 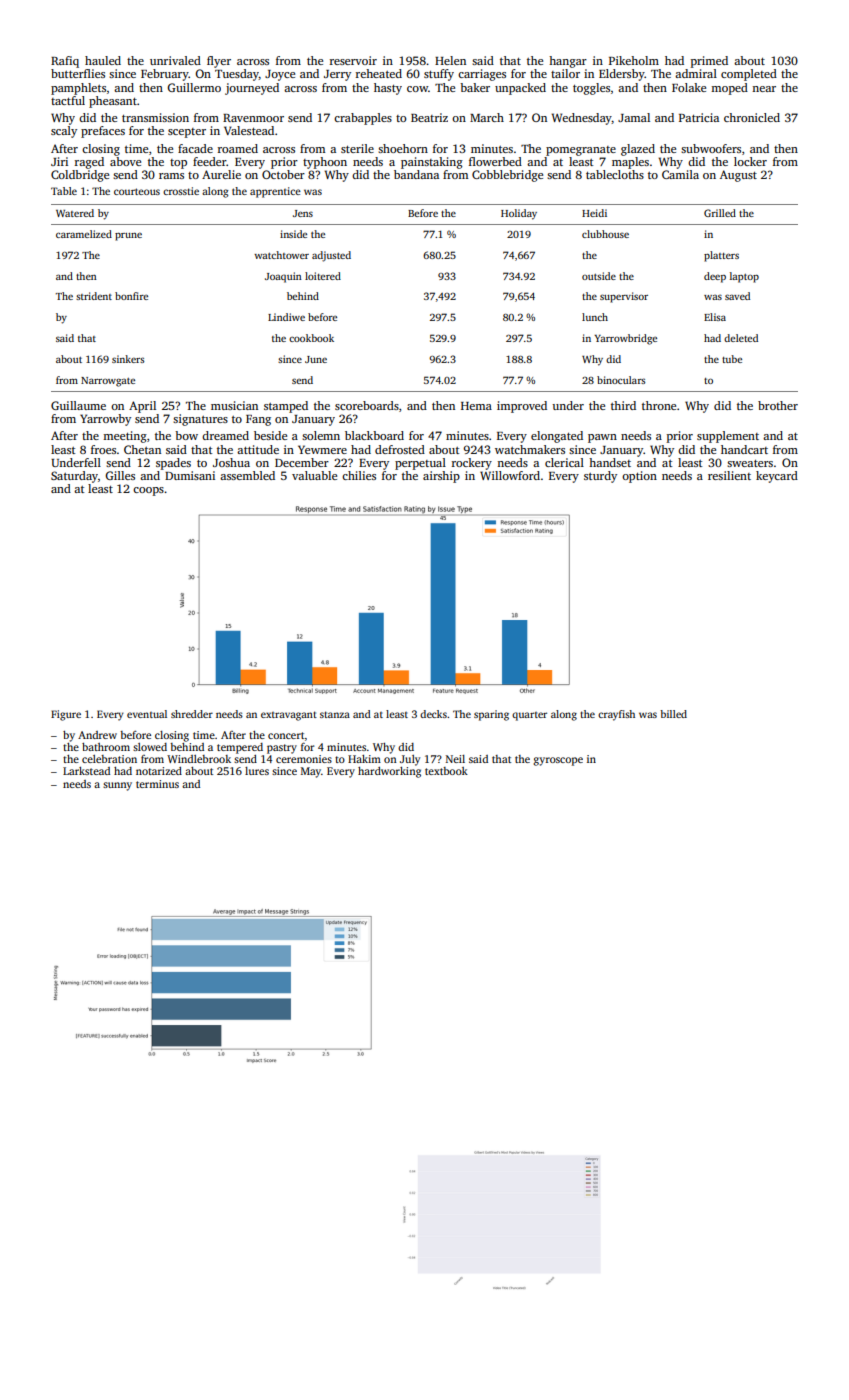 I want to click on above, so click(x=125, y=161).
